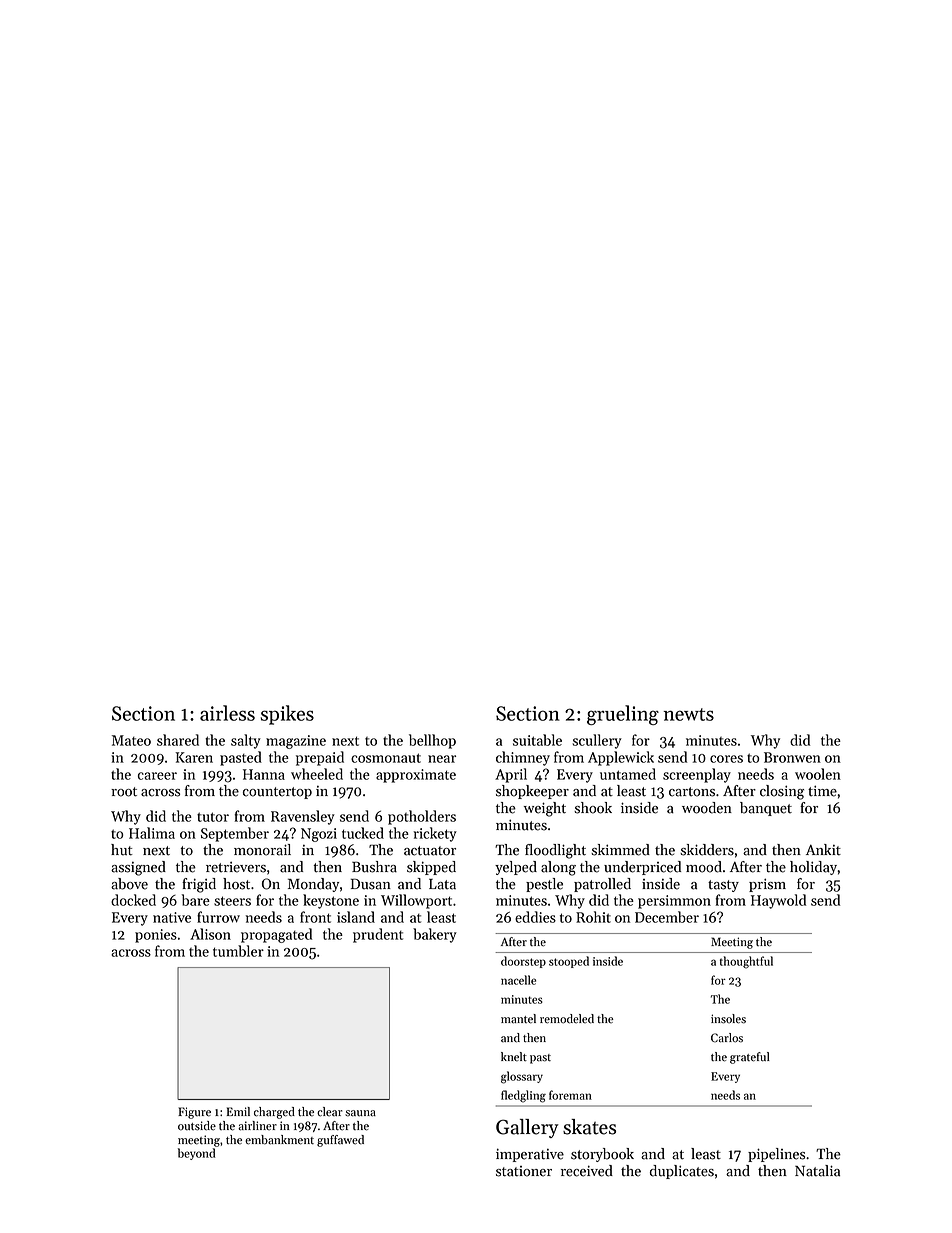 This document has height=1233, width=952. What do you see at coordinates (570, 1095) in the document?
I see `foreman` at bounding box center [570, 1095].
